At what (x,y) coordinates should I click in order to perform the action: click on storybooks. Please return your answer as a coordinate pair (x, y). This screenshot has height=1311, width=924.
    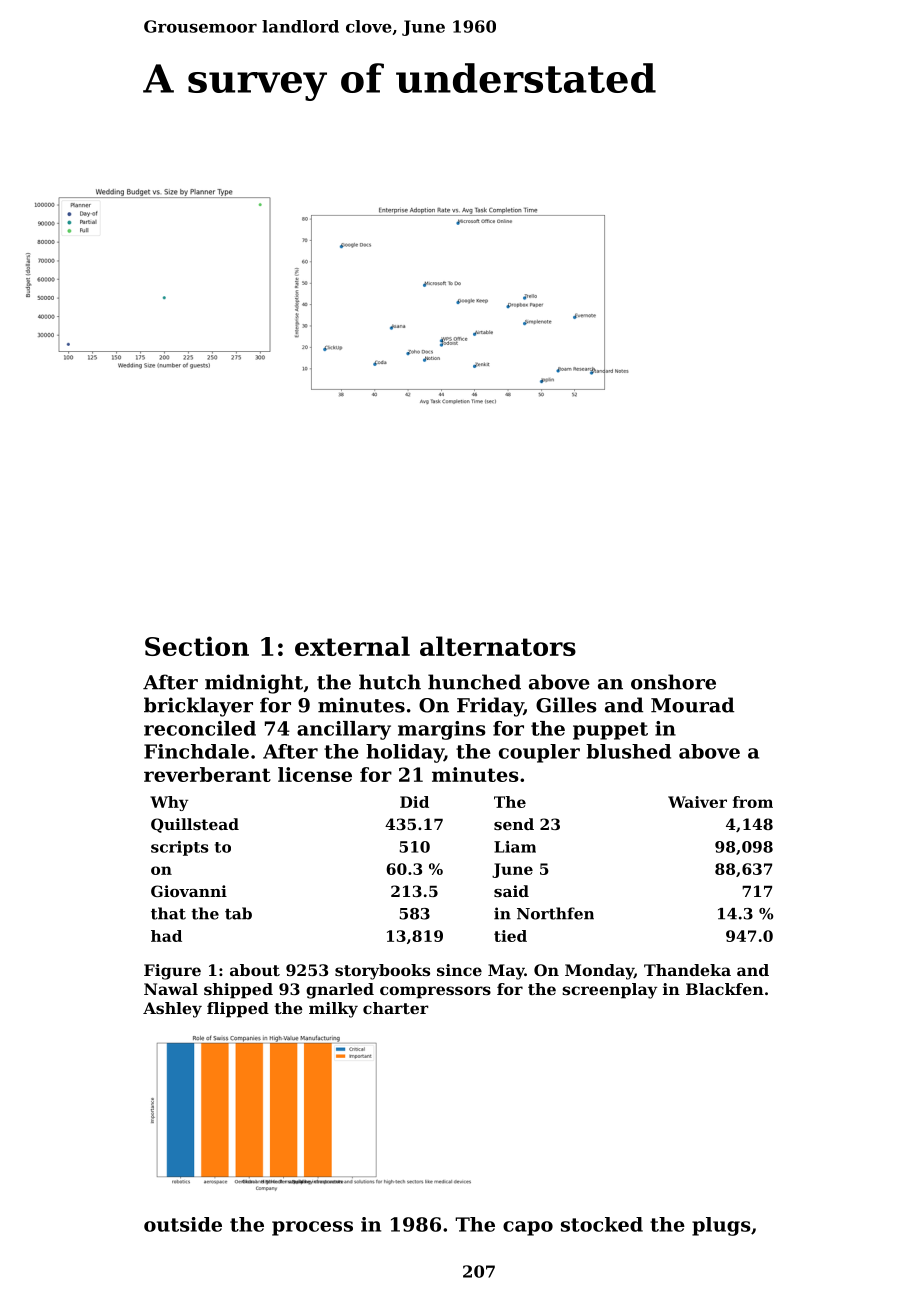
    Looking at the image, I should click on (382, 972).
